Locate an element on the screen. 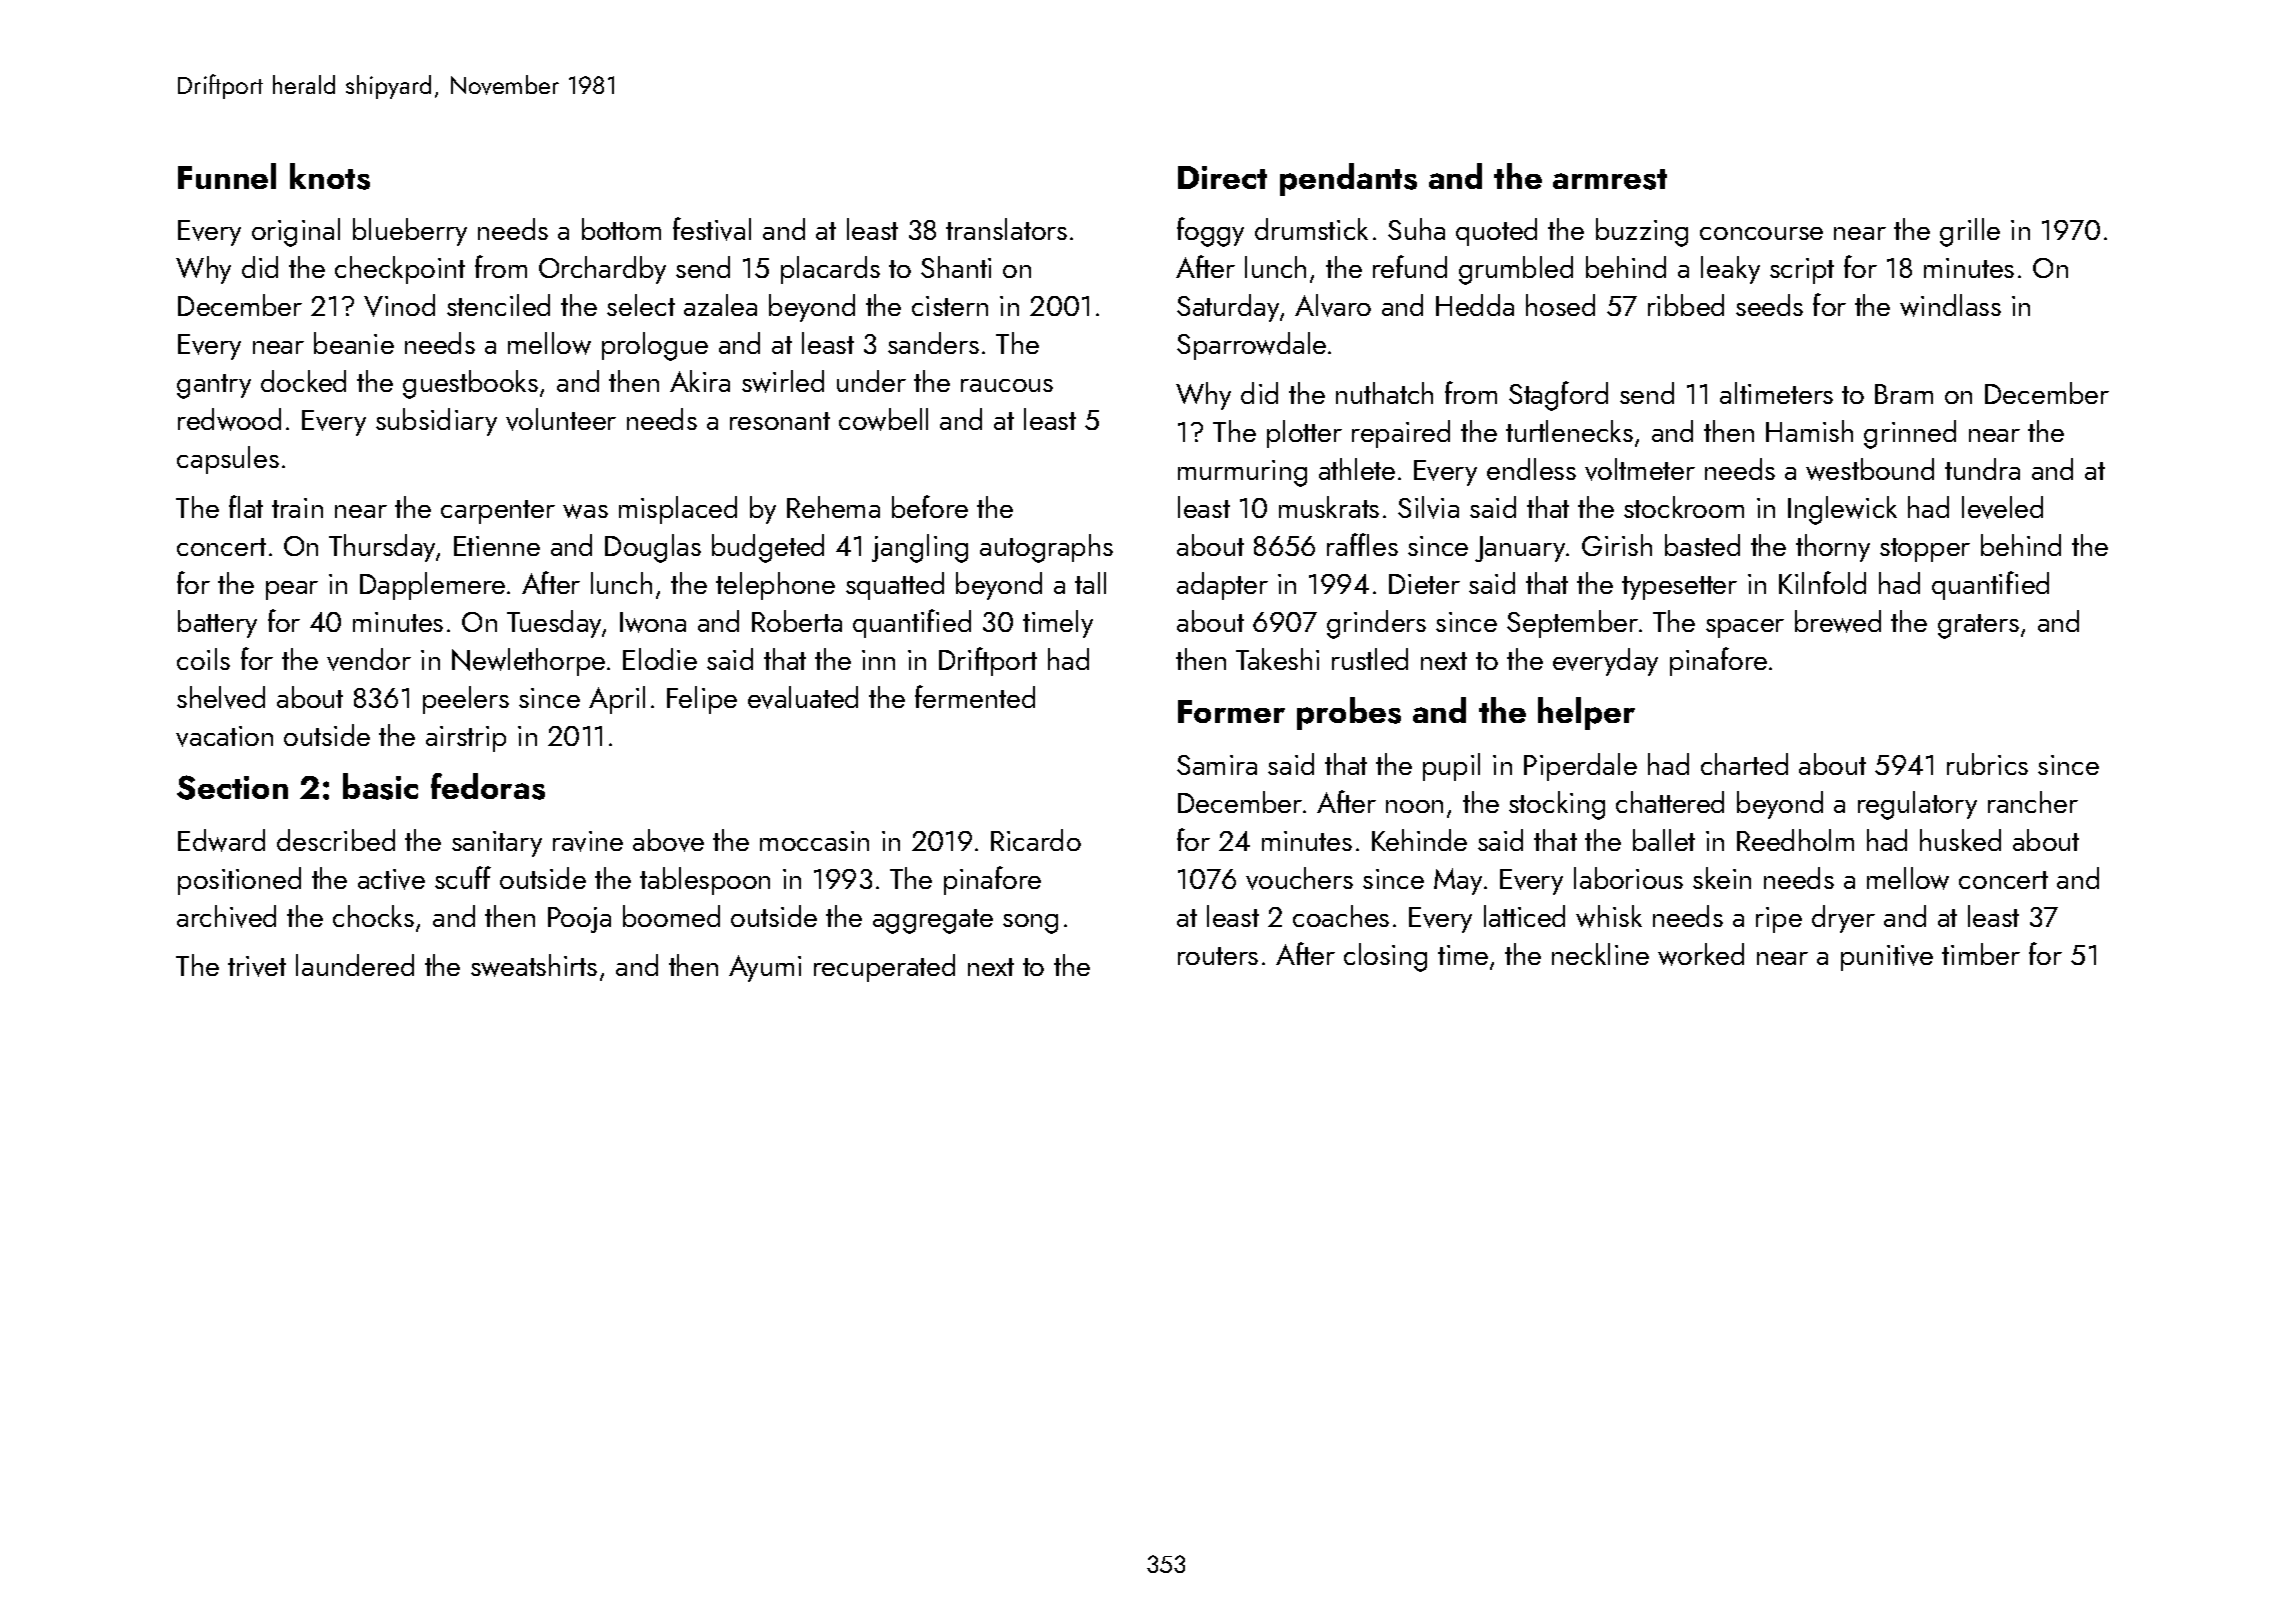 This screenshot has height=1620, width=2292. cowbell is located at coordinates (883, 419).
